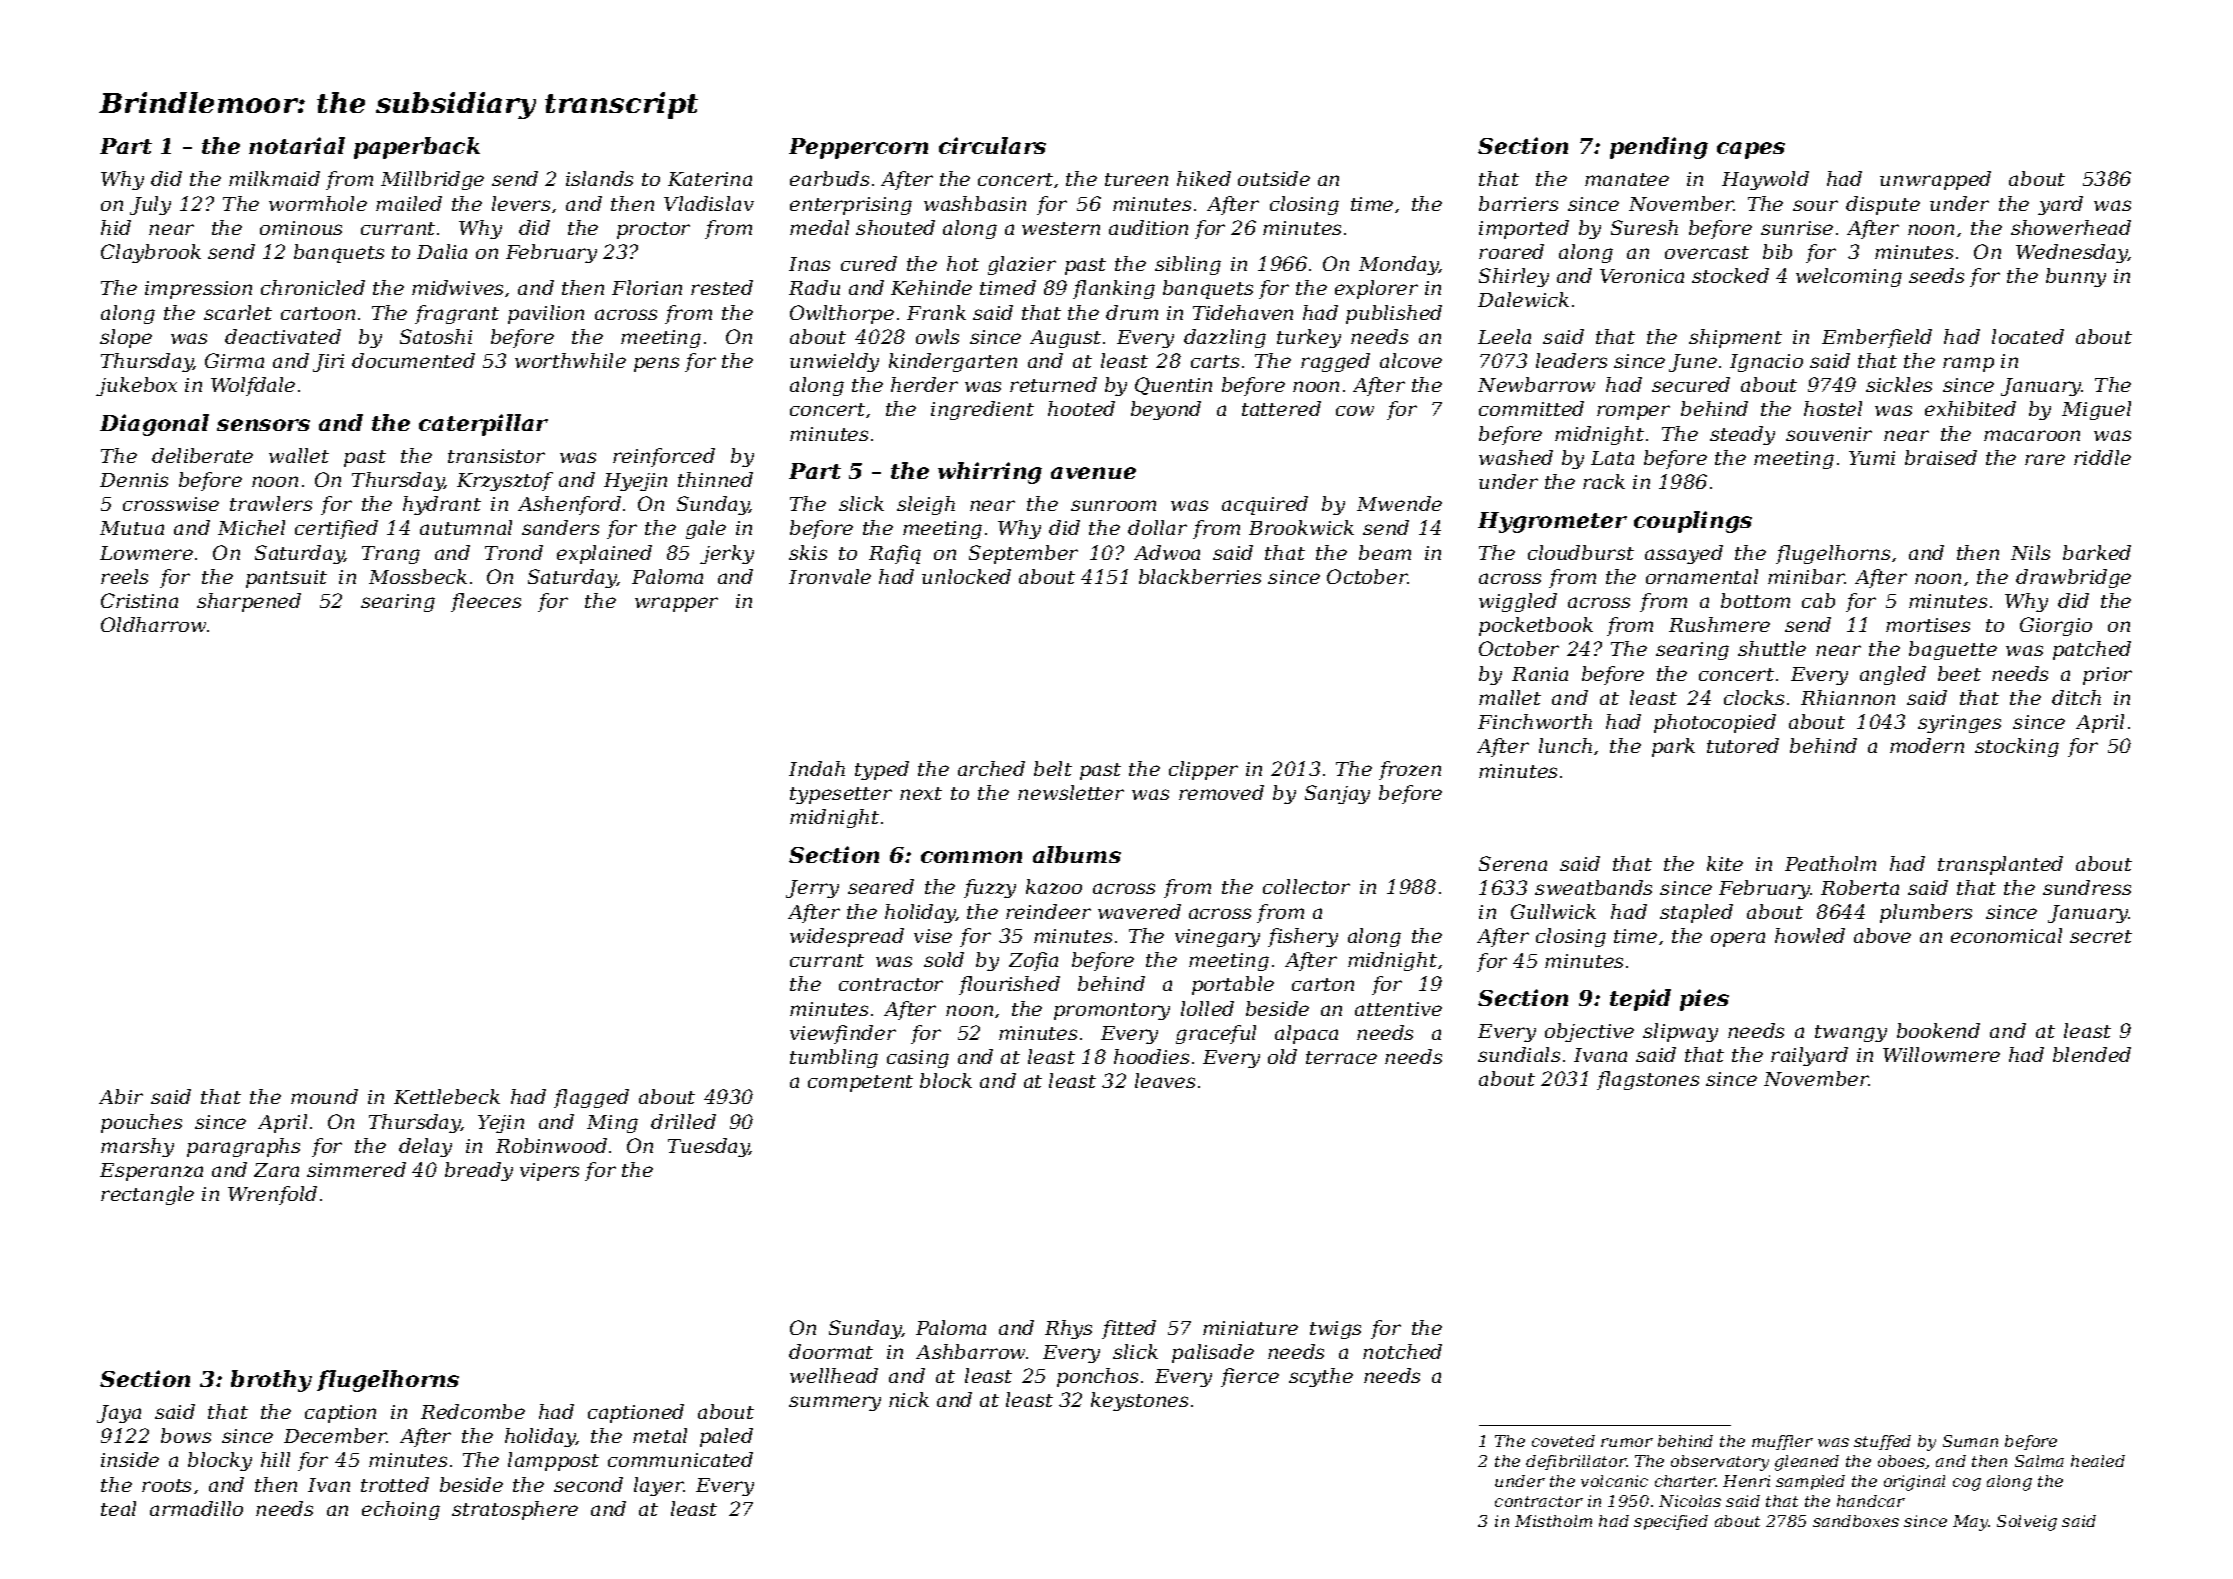  What do you see at coordinates (1077, 854) in the screenshot?
I see `albums` at bounding box center [1077, 854].
